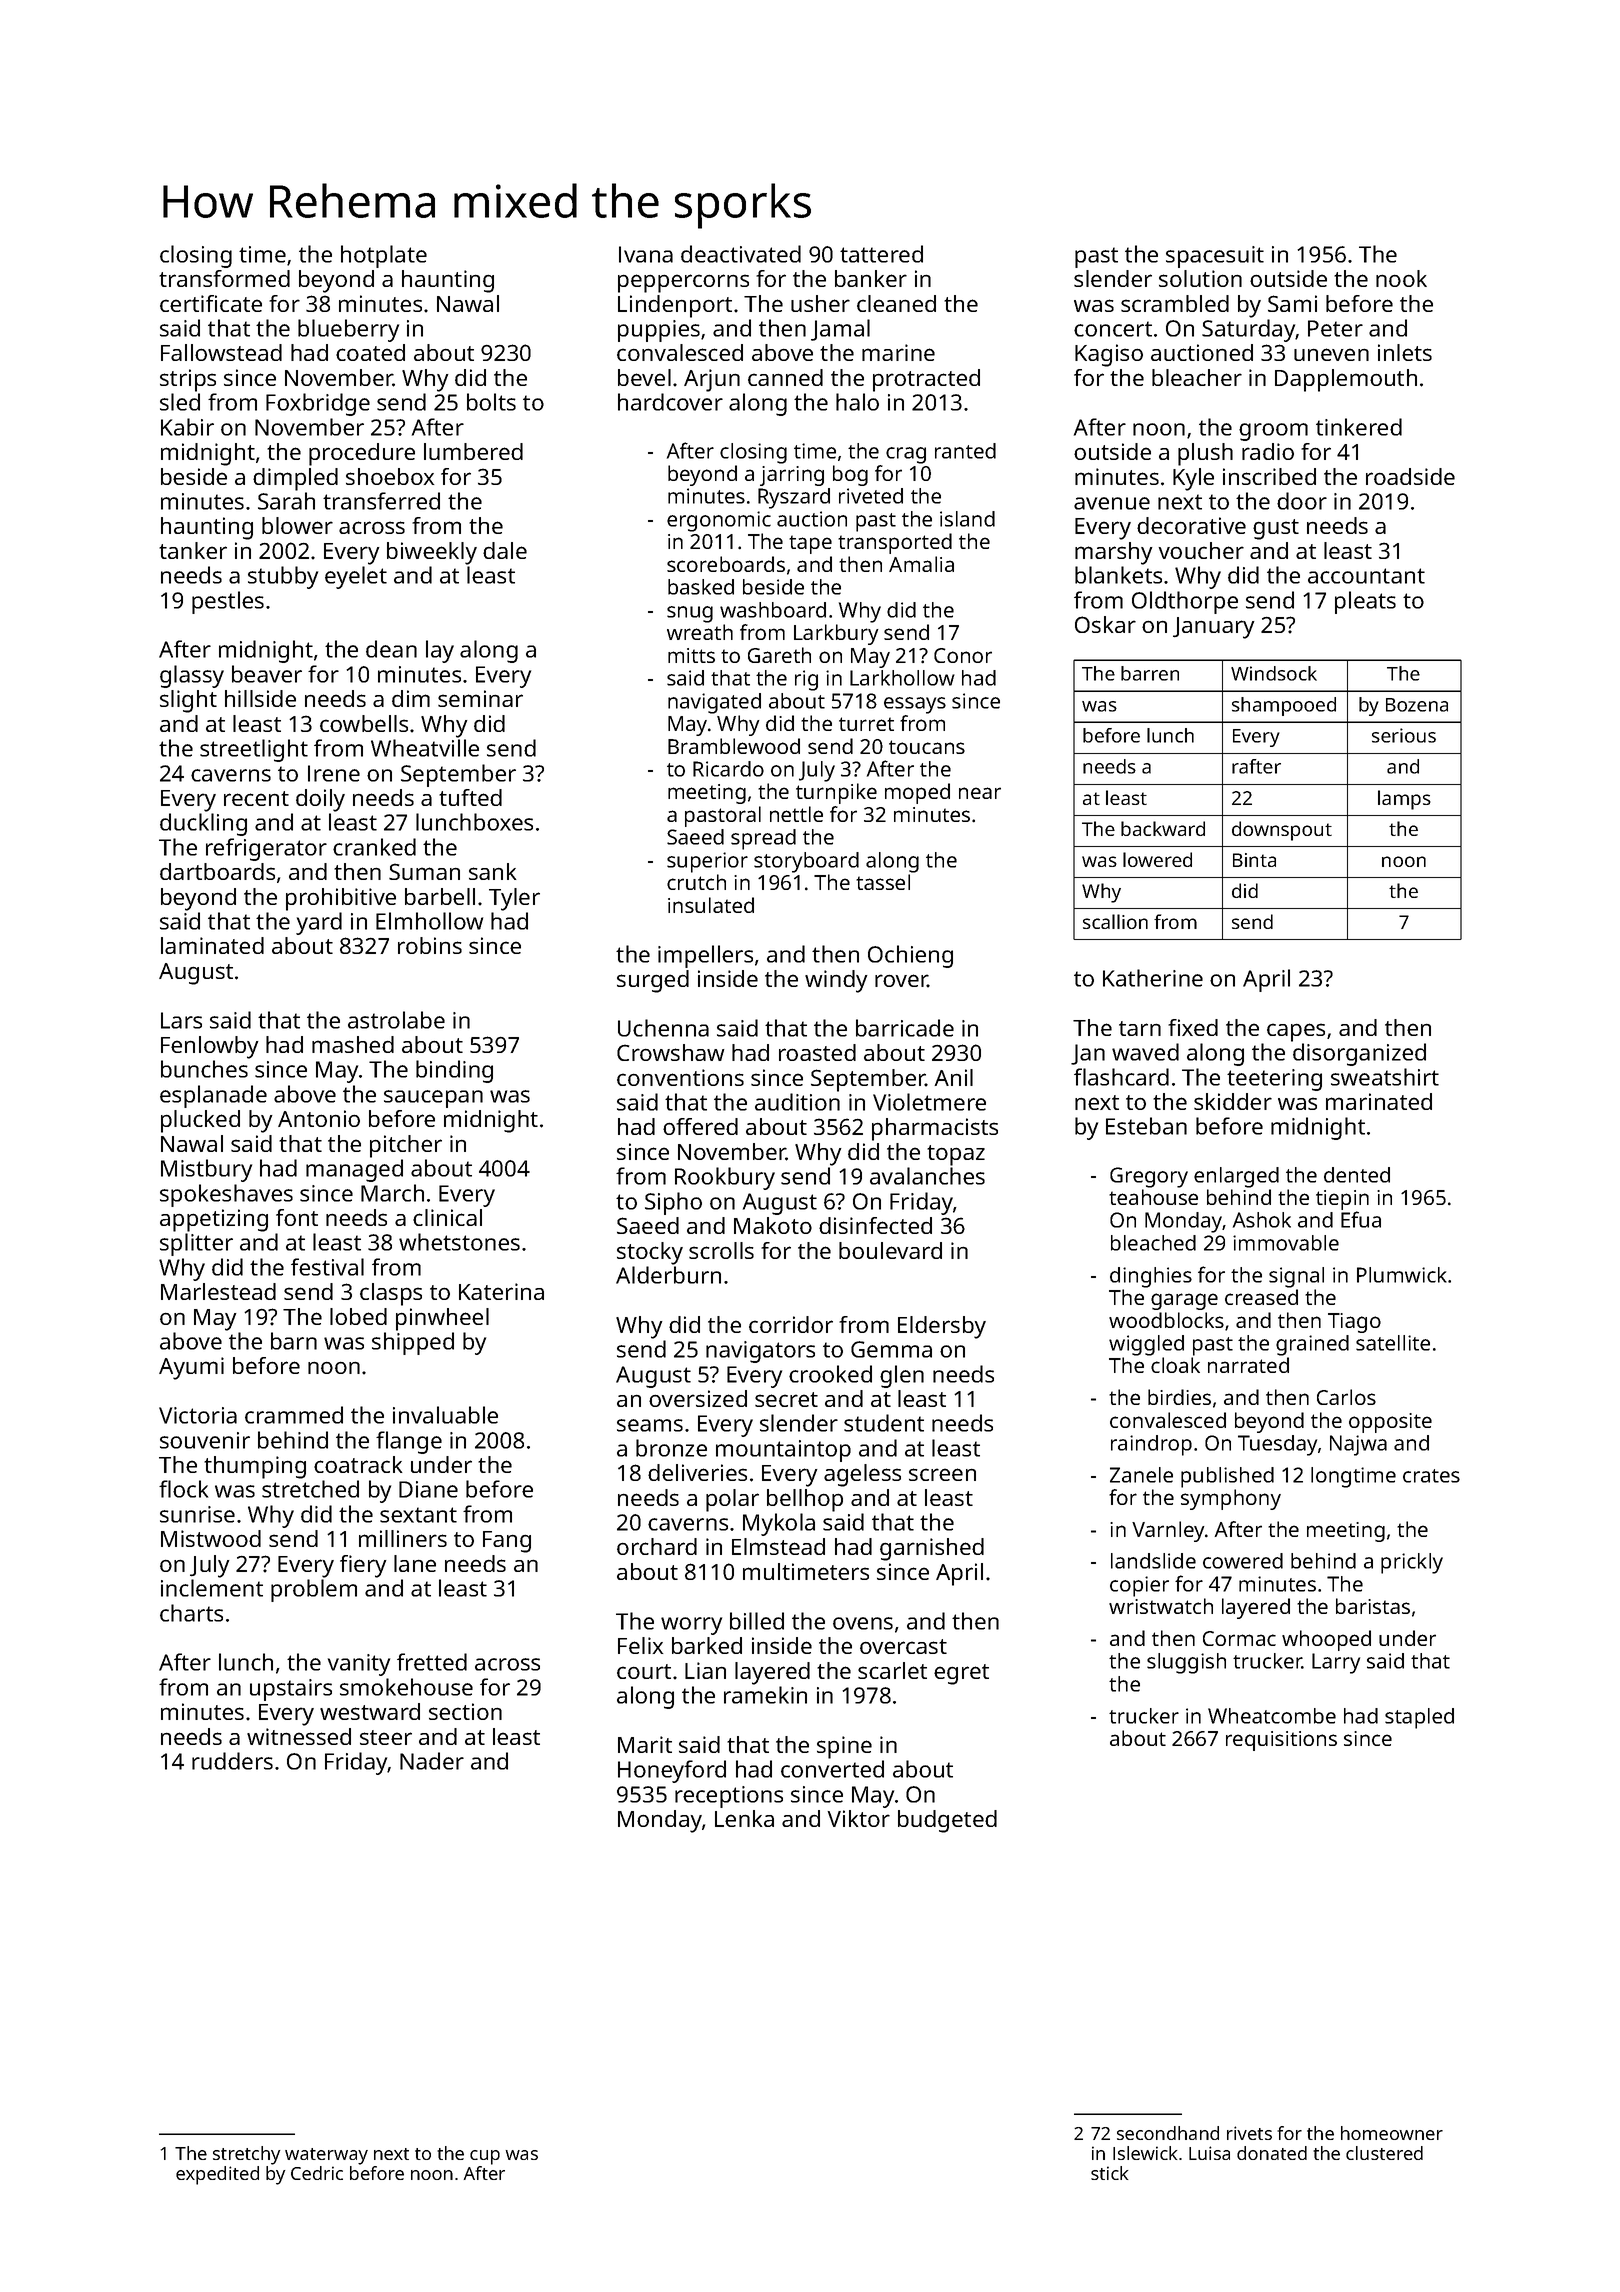  Describe the element at coordinates (765, 1695) in the screenshot. I see `ramekin` at that location.
